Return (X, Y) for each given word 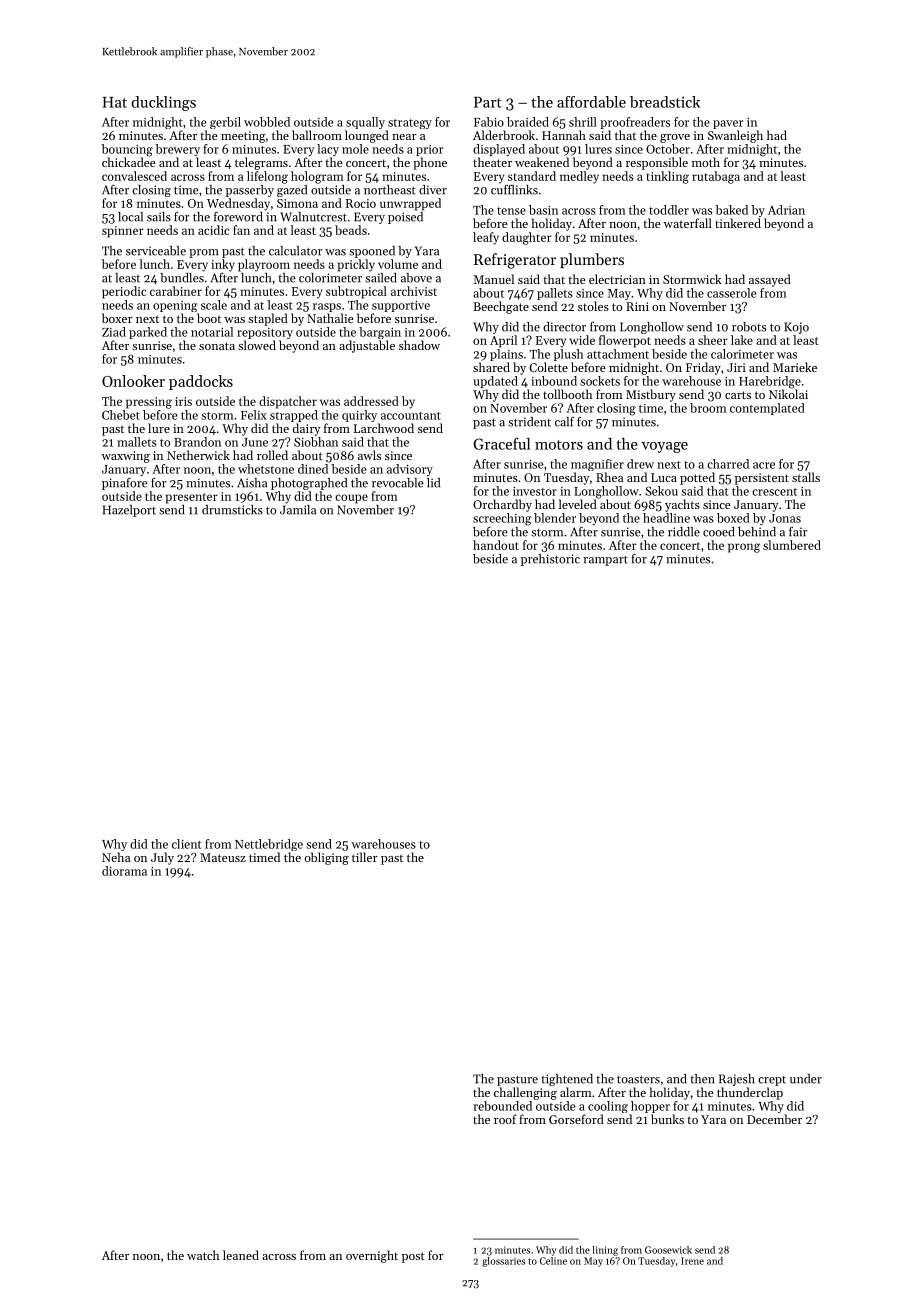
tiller (365, 857)
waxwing (126, 457)
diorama (124, 871)
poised (405, 218)
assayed (770, 280)
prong (744, 548)
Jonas (785, 518)
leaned (241, 1255)
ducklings (163, 103)
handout (496, 545)
